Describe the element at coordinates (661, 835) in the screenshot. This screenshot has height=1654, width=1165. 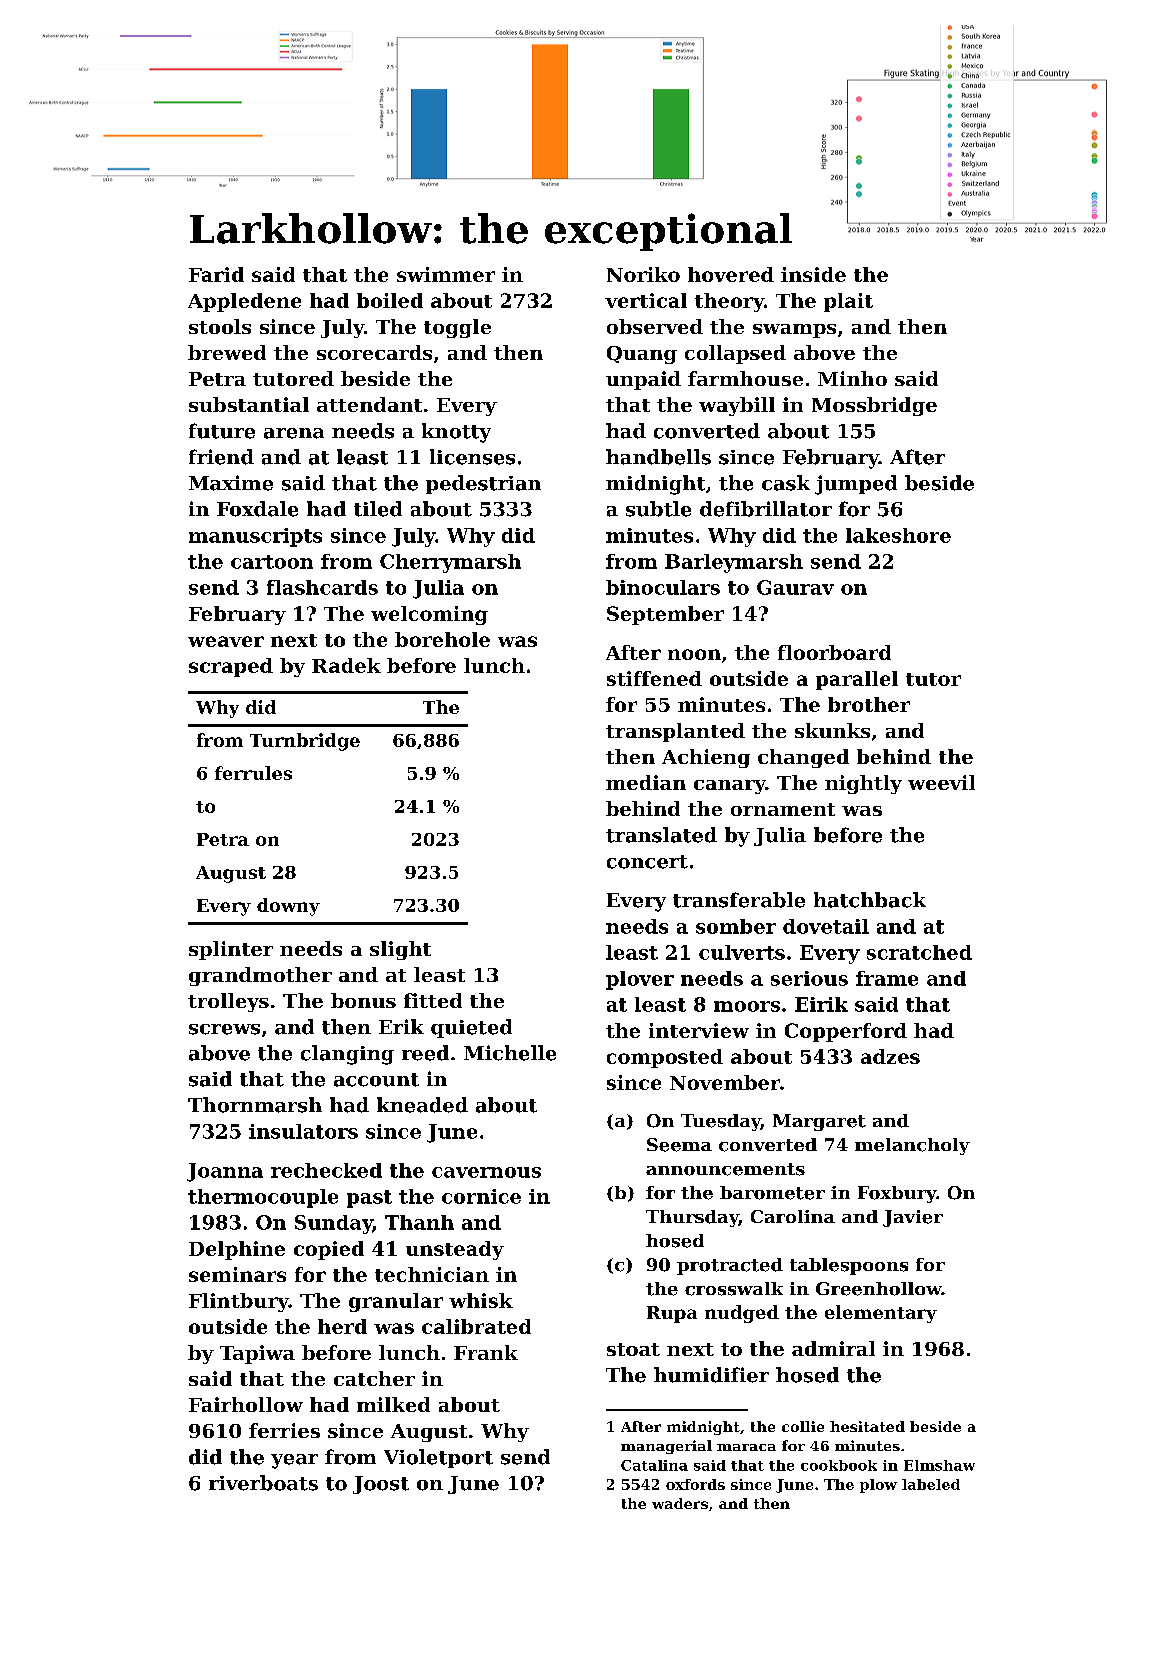
I see `translated` at that location.
